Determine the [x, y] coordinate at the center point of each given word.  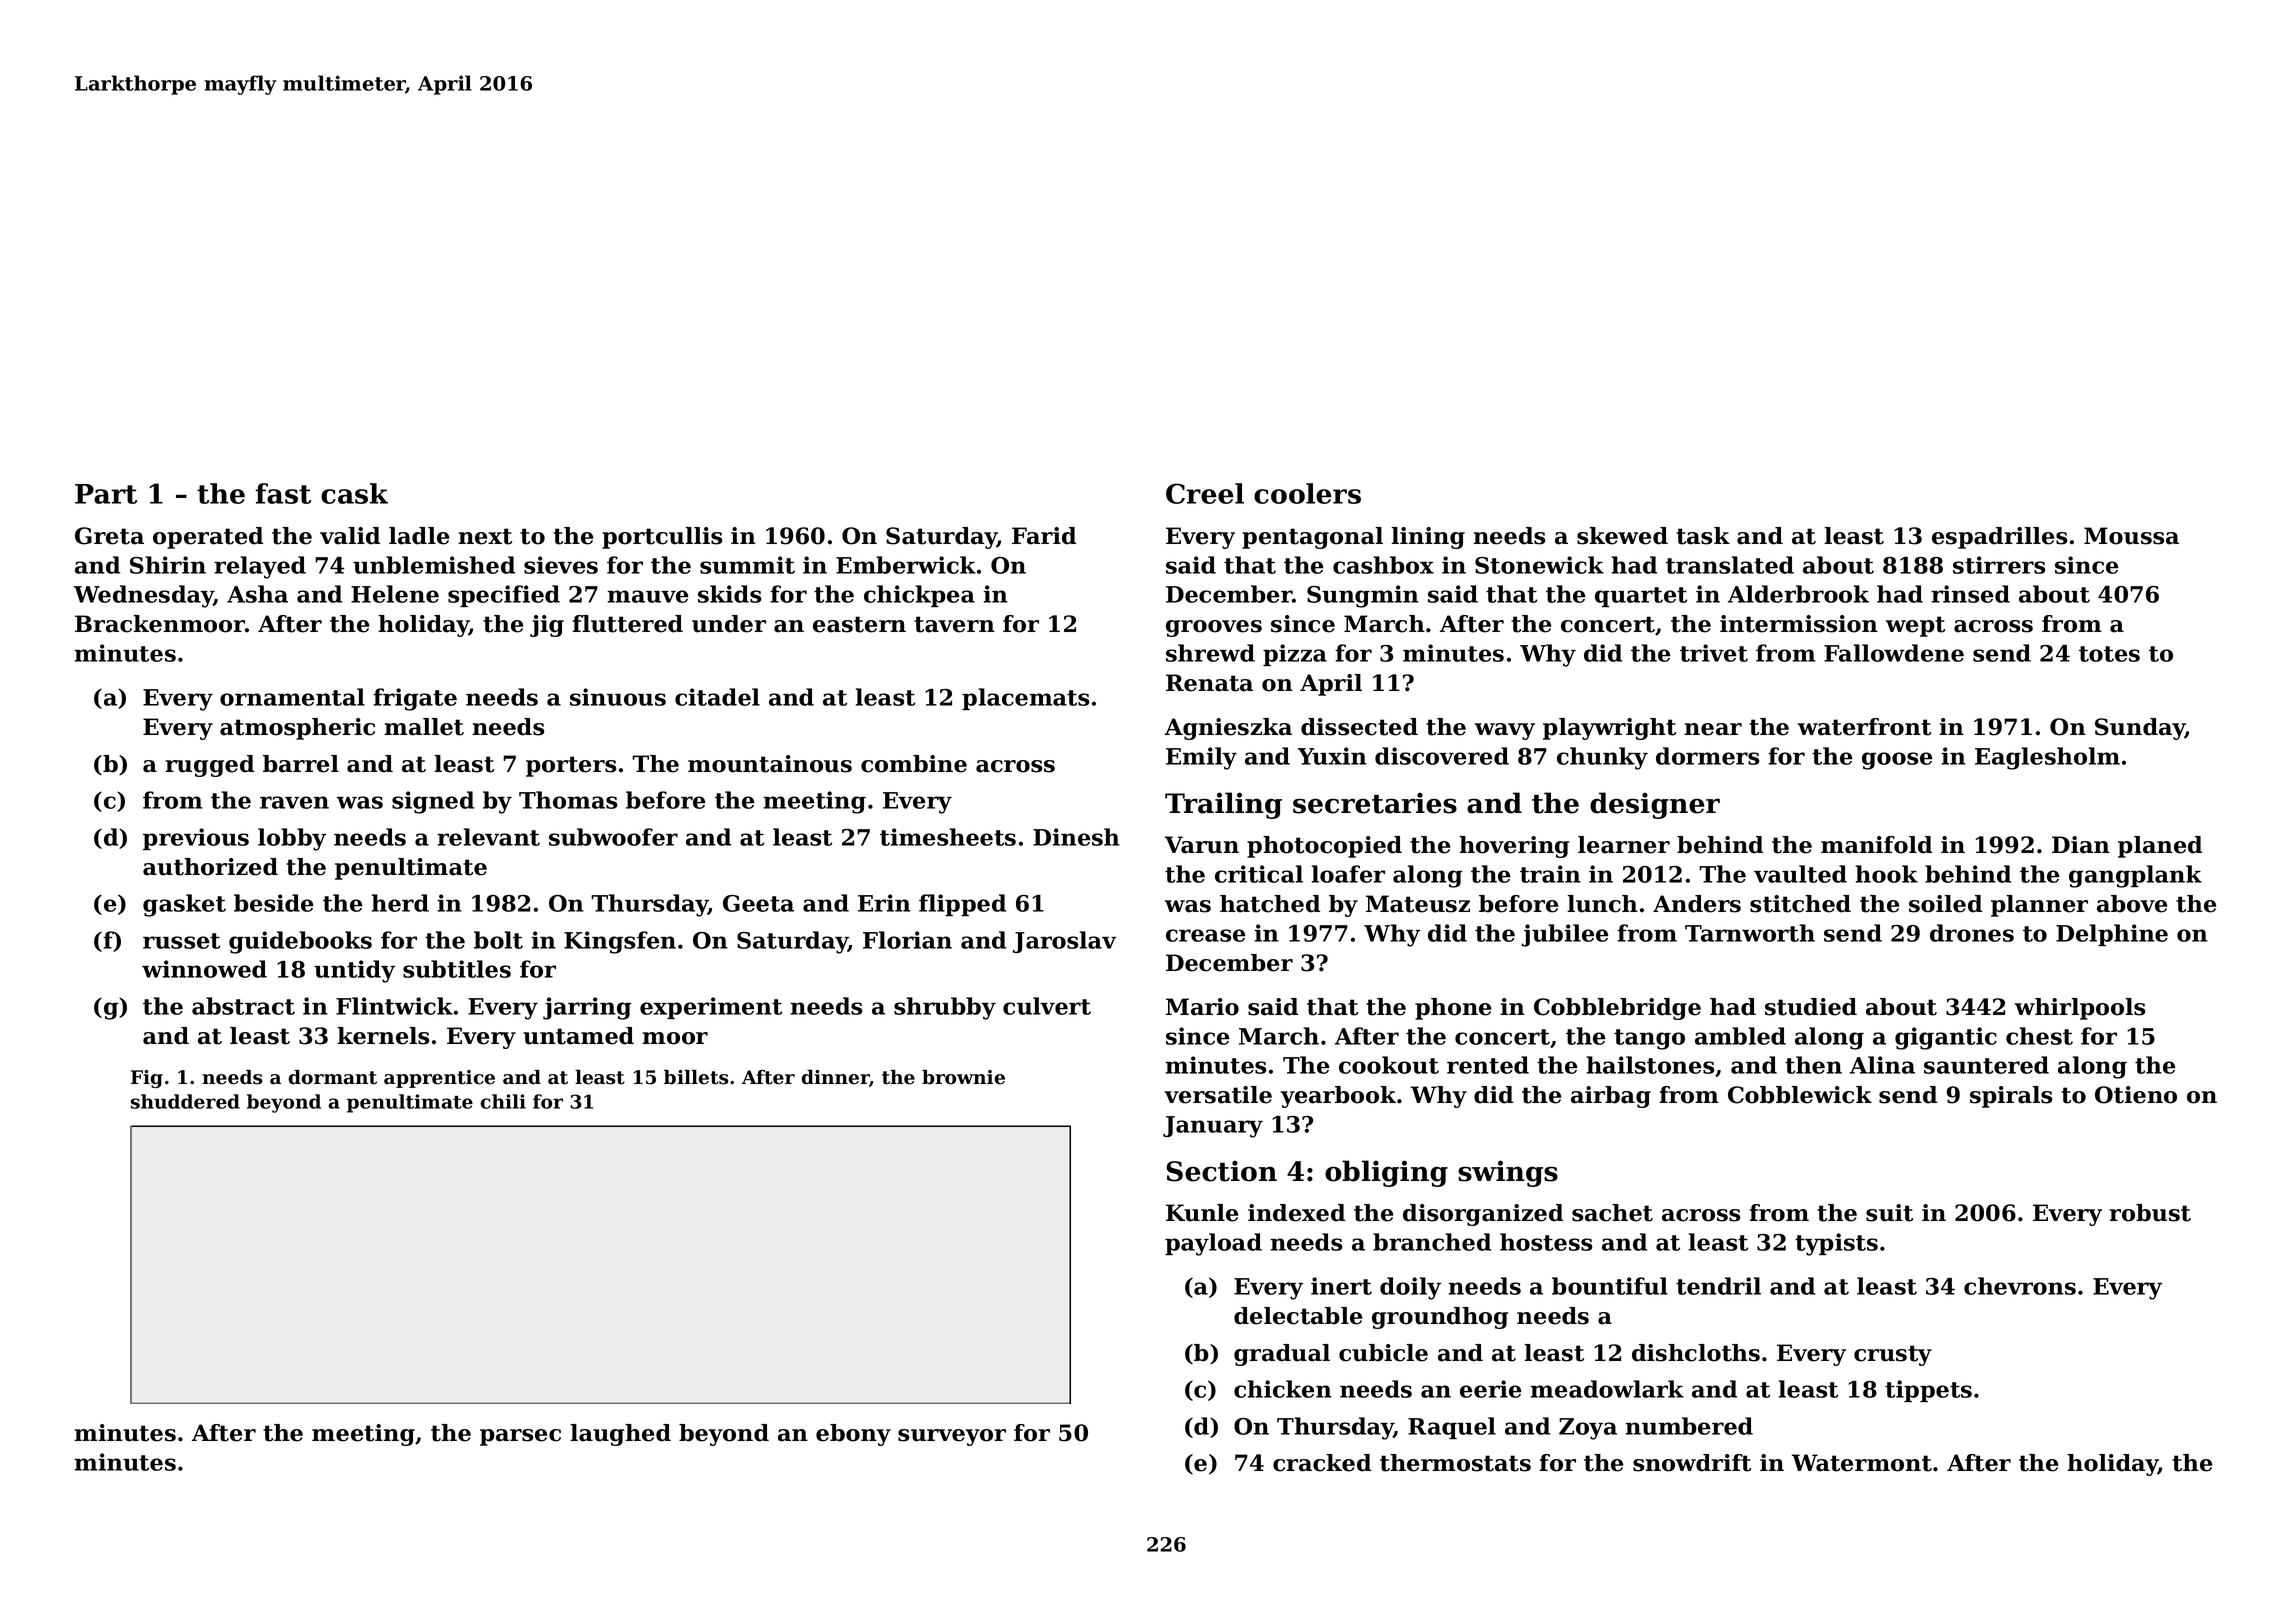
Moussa [2131, 536]
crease [1205, 935]
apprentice [439, 1079]
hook [1886, 874]
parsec [520, 1437]
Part [106, 494]
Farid [1044, 536]
